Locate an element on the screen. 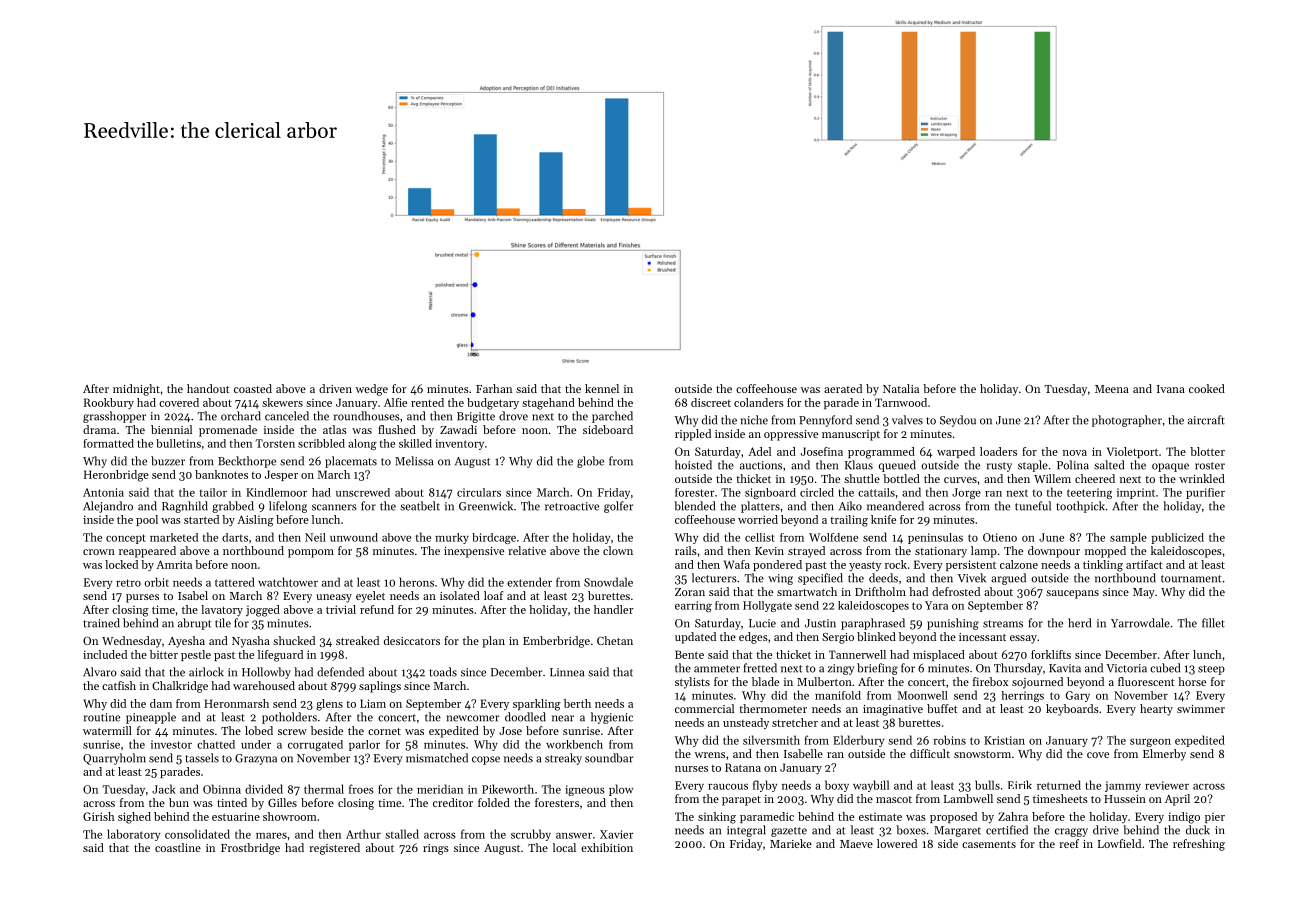  handout is located at coordinates (208, 388).
